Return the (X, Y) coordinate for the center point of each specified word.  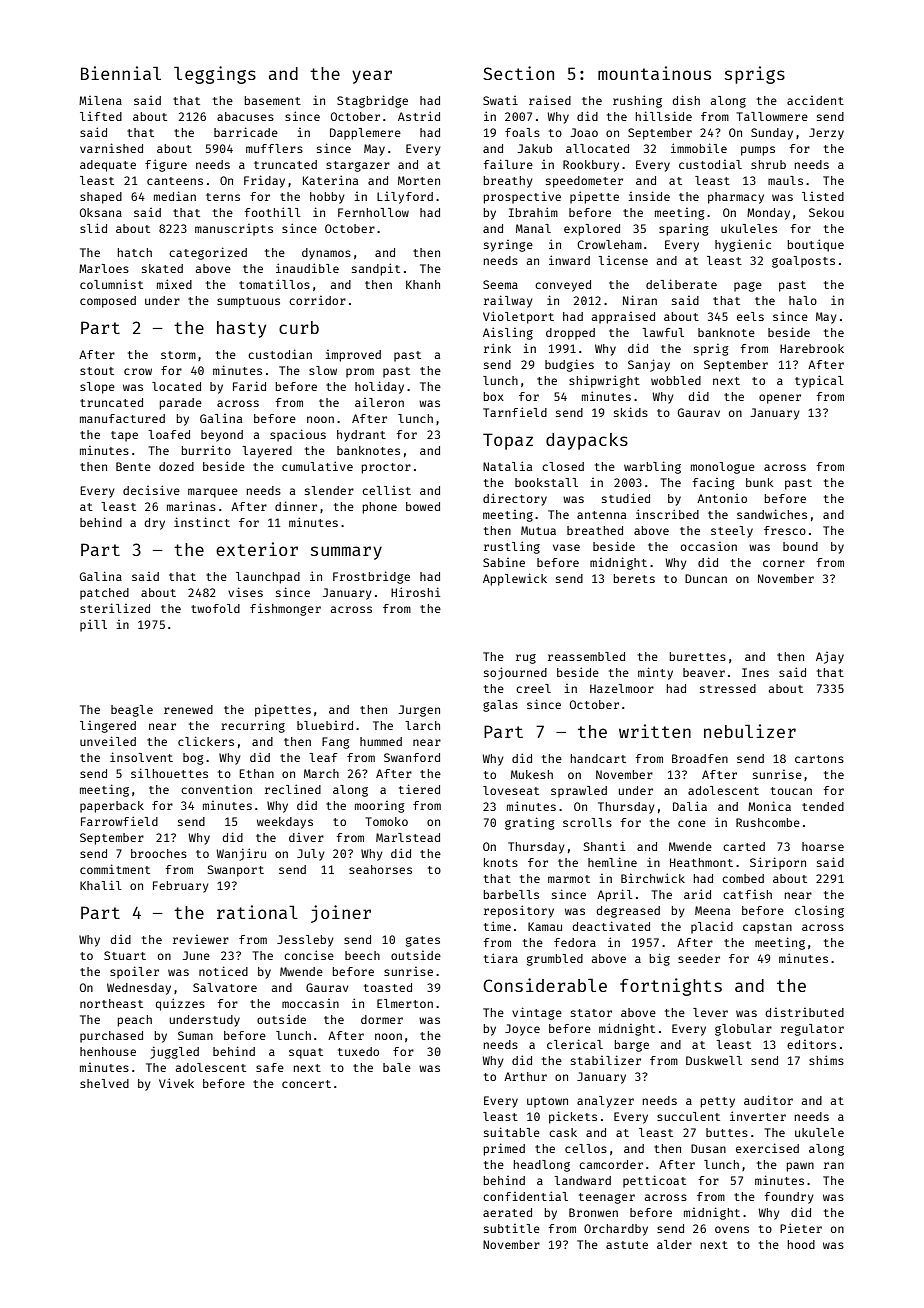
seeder (699, 958)
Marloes (104, 268)
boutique (816, 245)
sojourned (515, 673)
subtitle (512, 1228)
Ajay (830, 658)
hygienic (743, 245)
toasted (388, 987)
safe (270, 1067)
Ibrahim (533, 212)
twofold (215, 608)
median (175, 196)
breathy (508, 182)
